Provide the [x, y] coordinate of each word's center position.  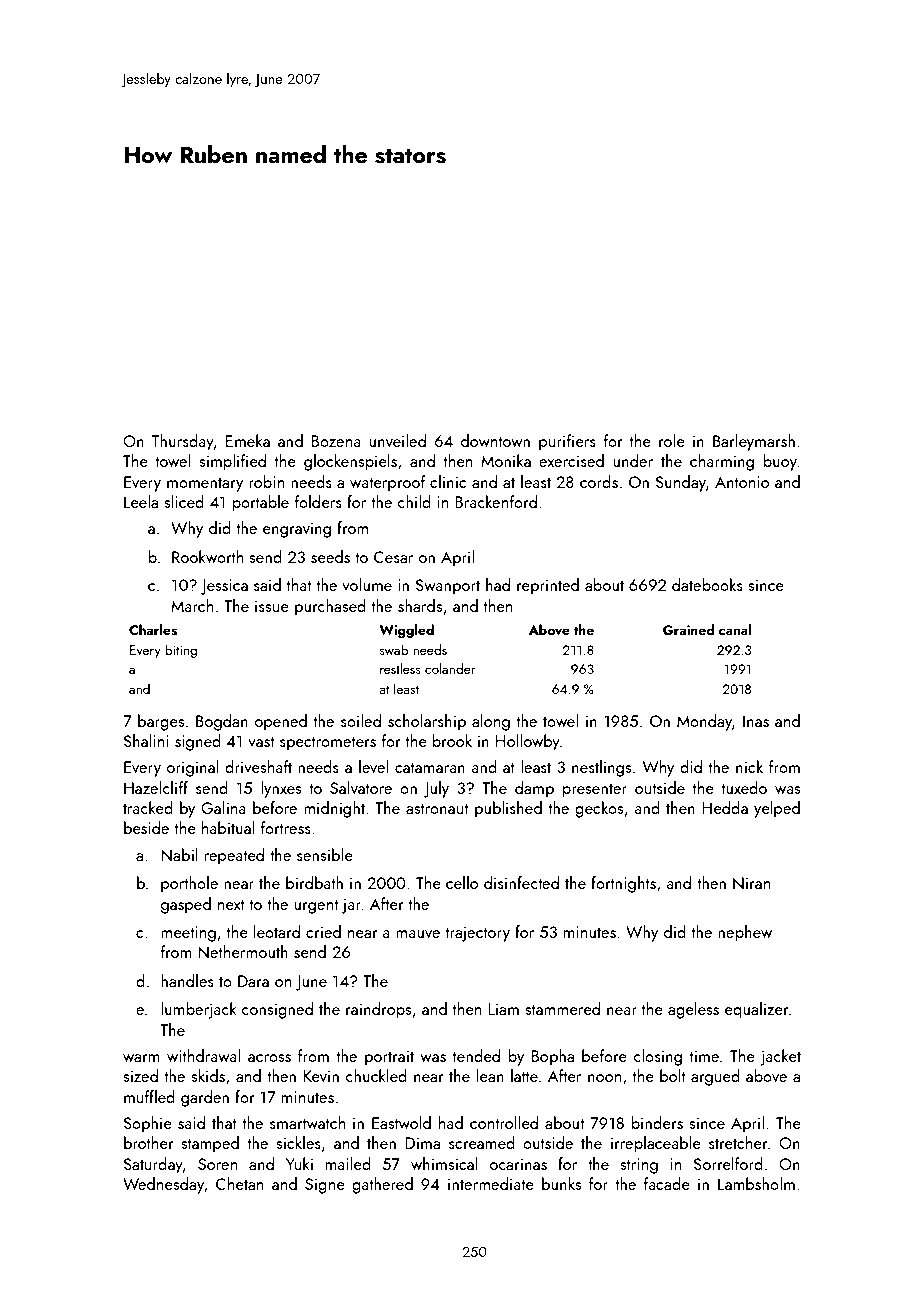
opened [281, 722]
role [672, 440]
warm [141, 1058]
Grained [688, 630]
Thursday [183, 442]
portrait [389, 1058]
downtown [495, 440]
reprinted [548, 586]
